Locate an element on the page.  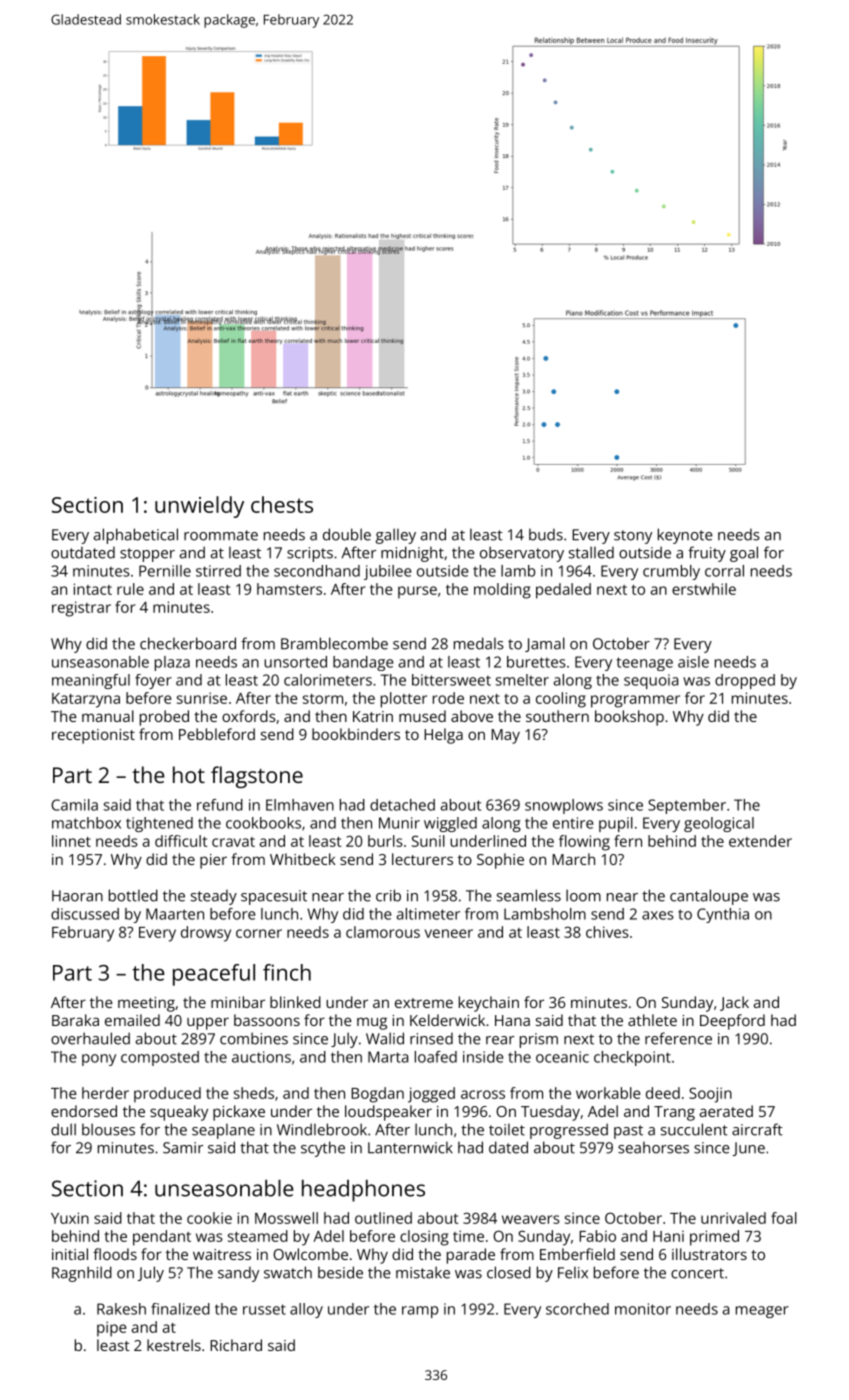
Fabio is located at coordinates (597, 1236).
